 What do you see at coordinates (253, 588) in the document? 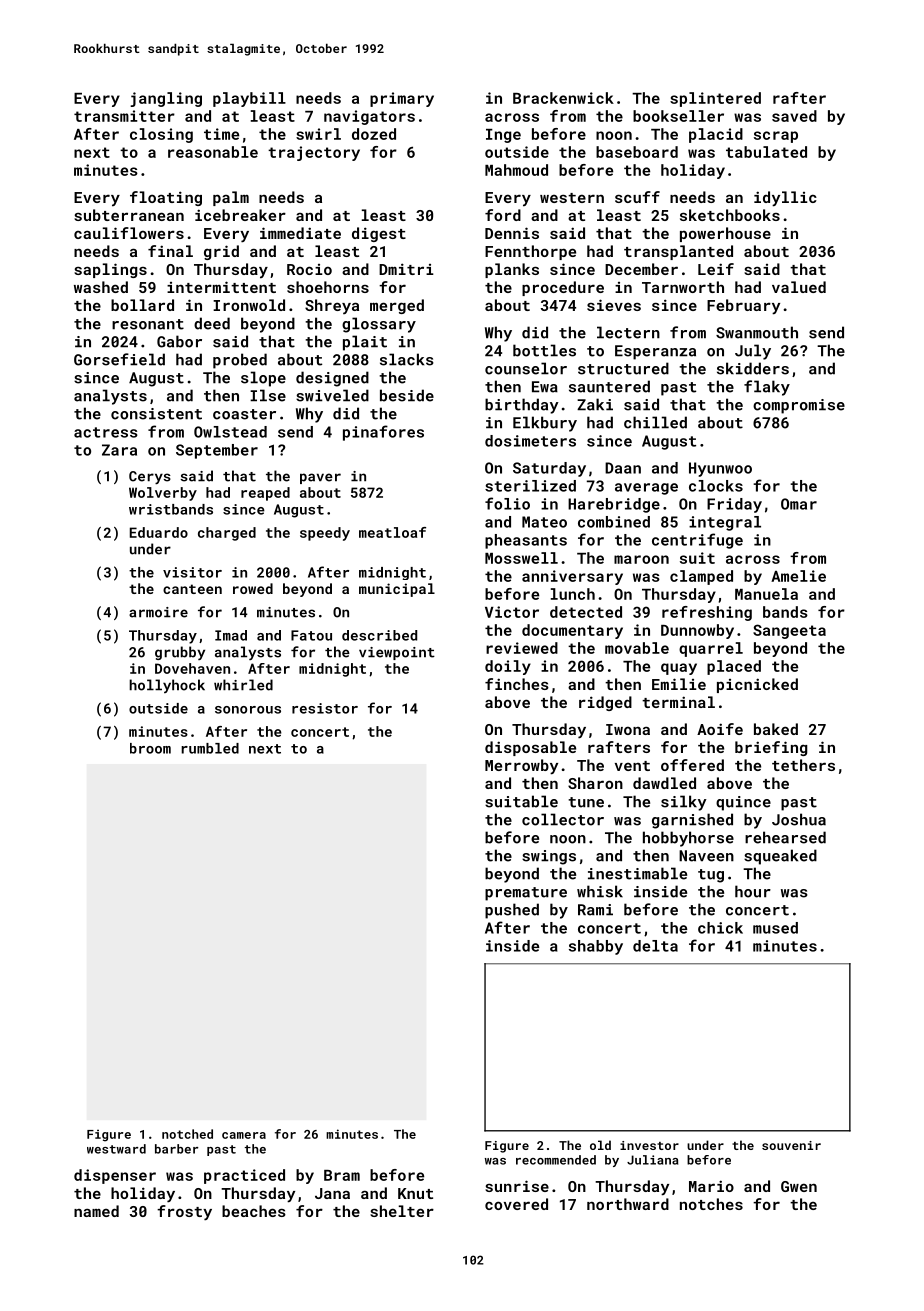
I see `rowed` at bounding box center [253, 588].
